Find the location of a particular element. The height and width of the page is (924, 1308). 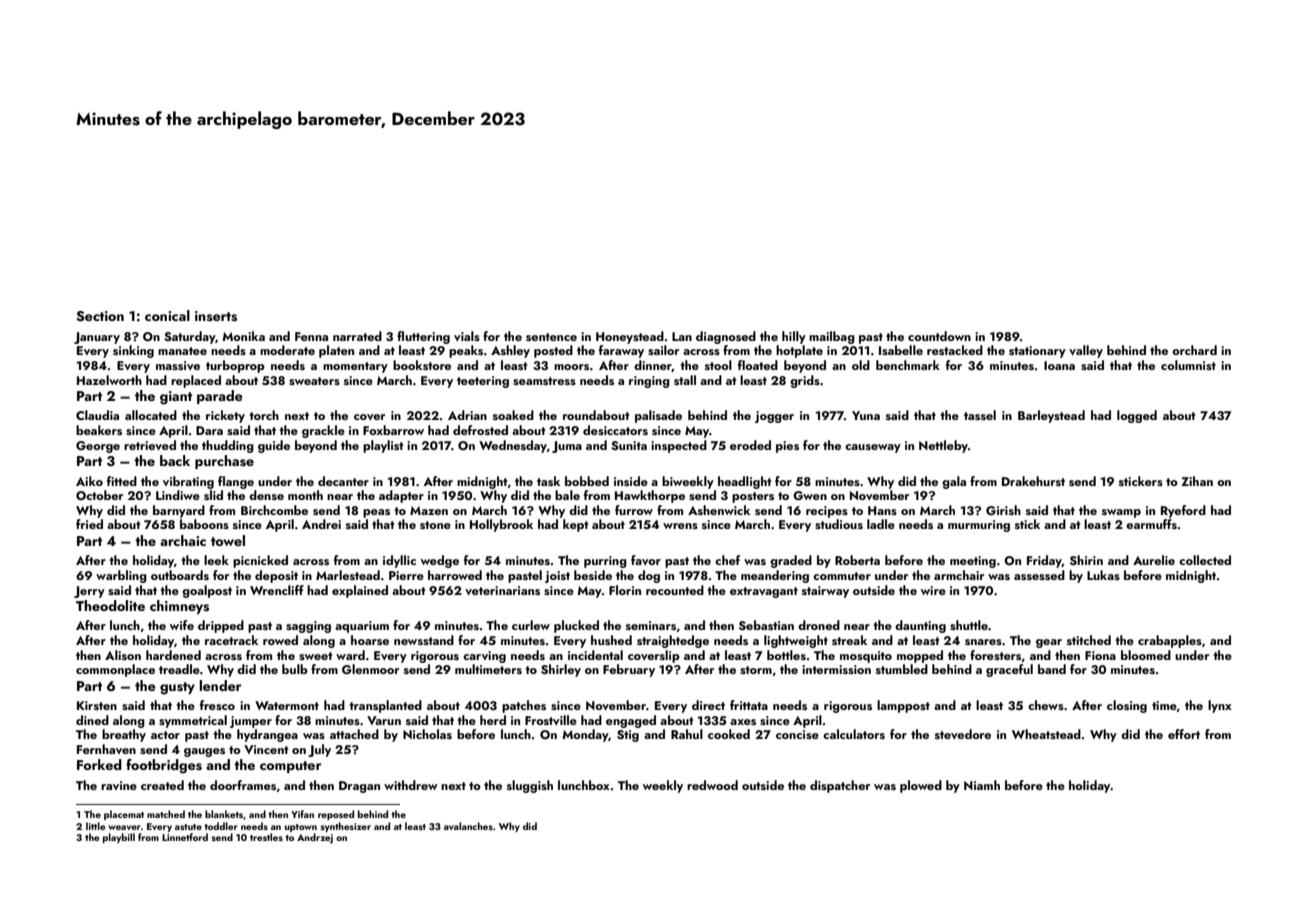

jumper is located at coordinates (251, 722).
